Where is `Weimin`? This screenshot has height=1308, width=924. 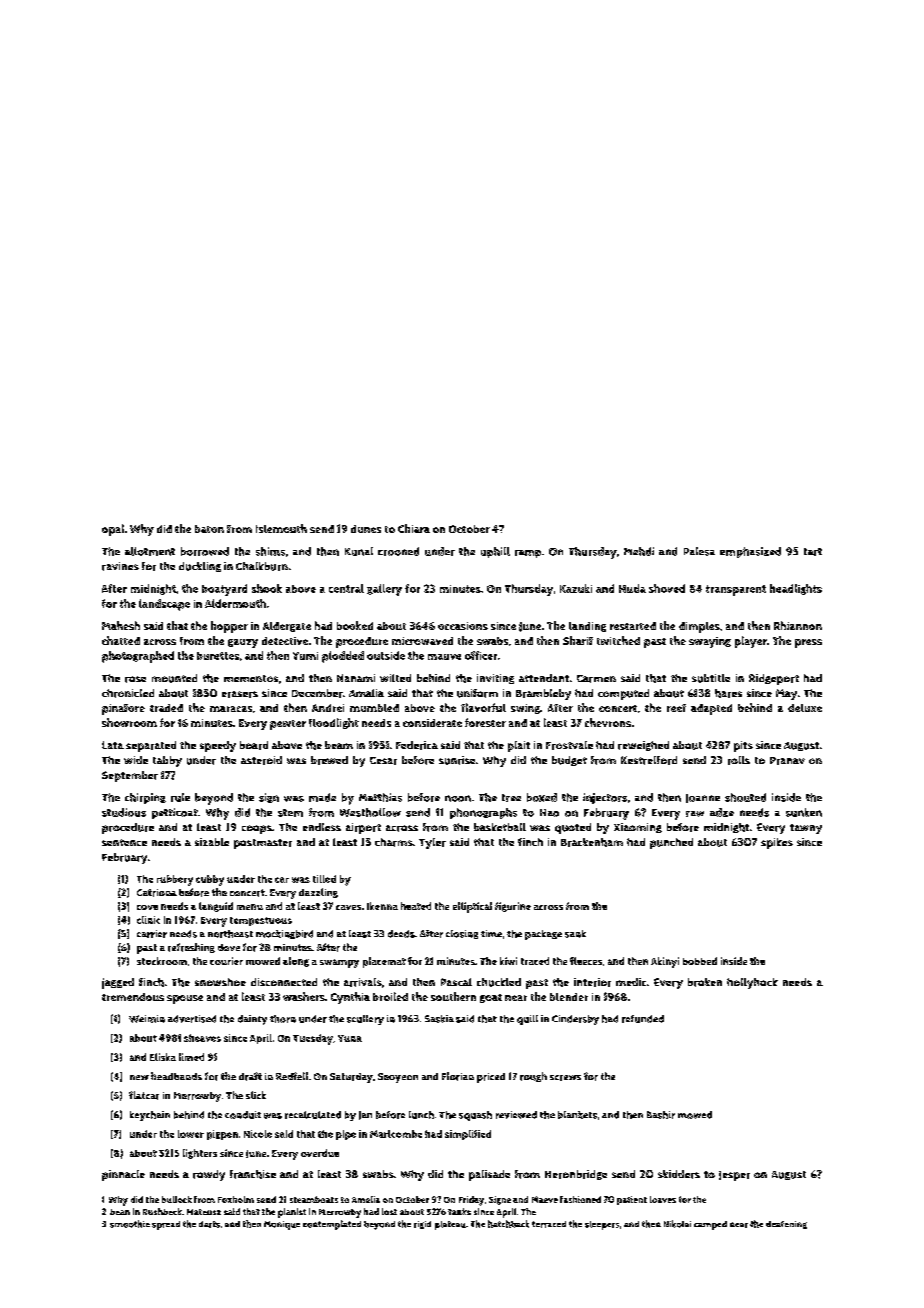
Weimin is located at coordinates (147, 1019).
